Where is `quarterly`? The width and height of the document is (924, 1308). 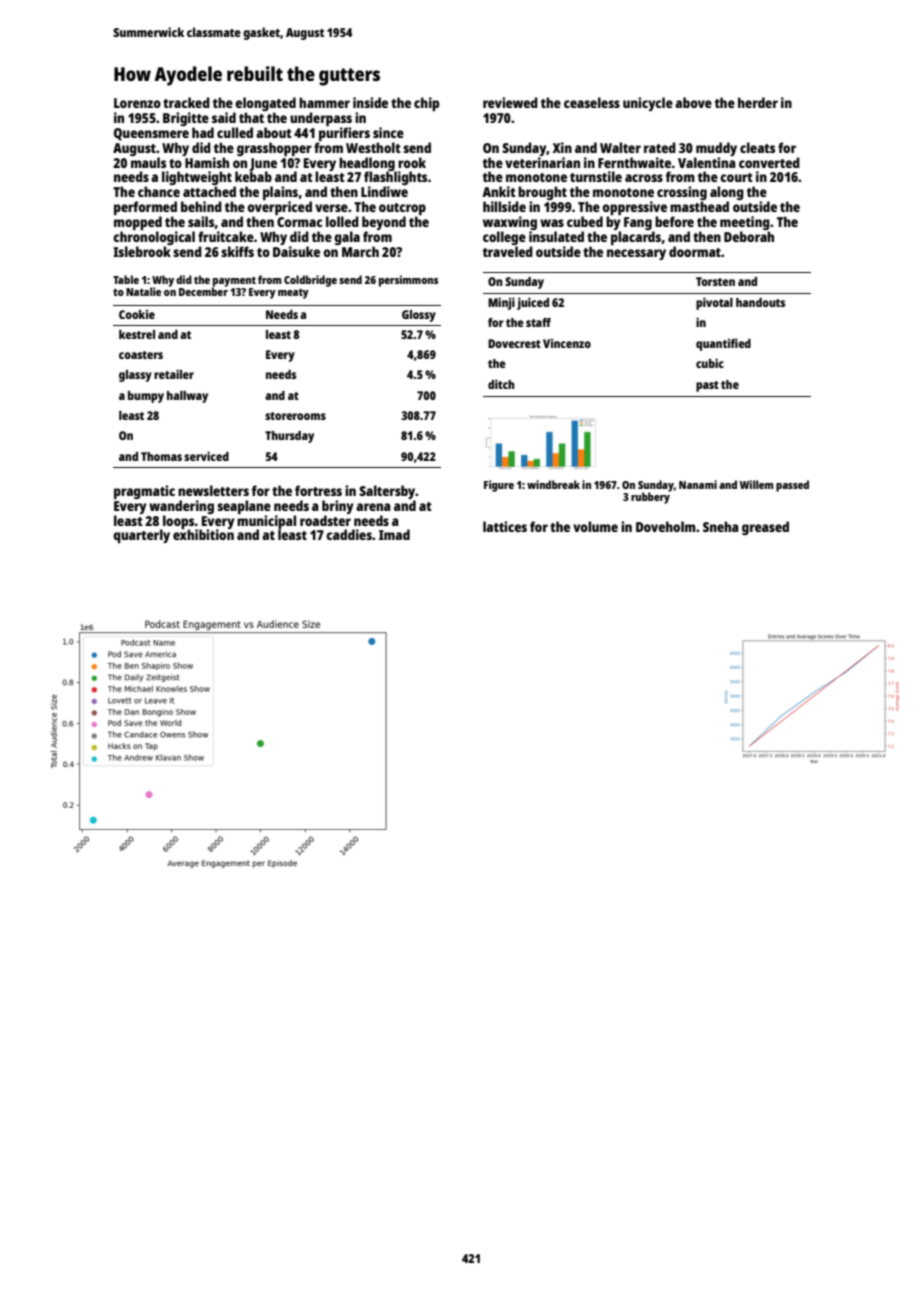
quarterly is located at coordinates (141, 536).
